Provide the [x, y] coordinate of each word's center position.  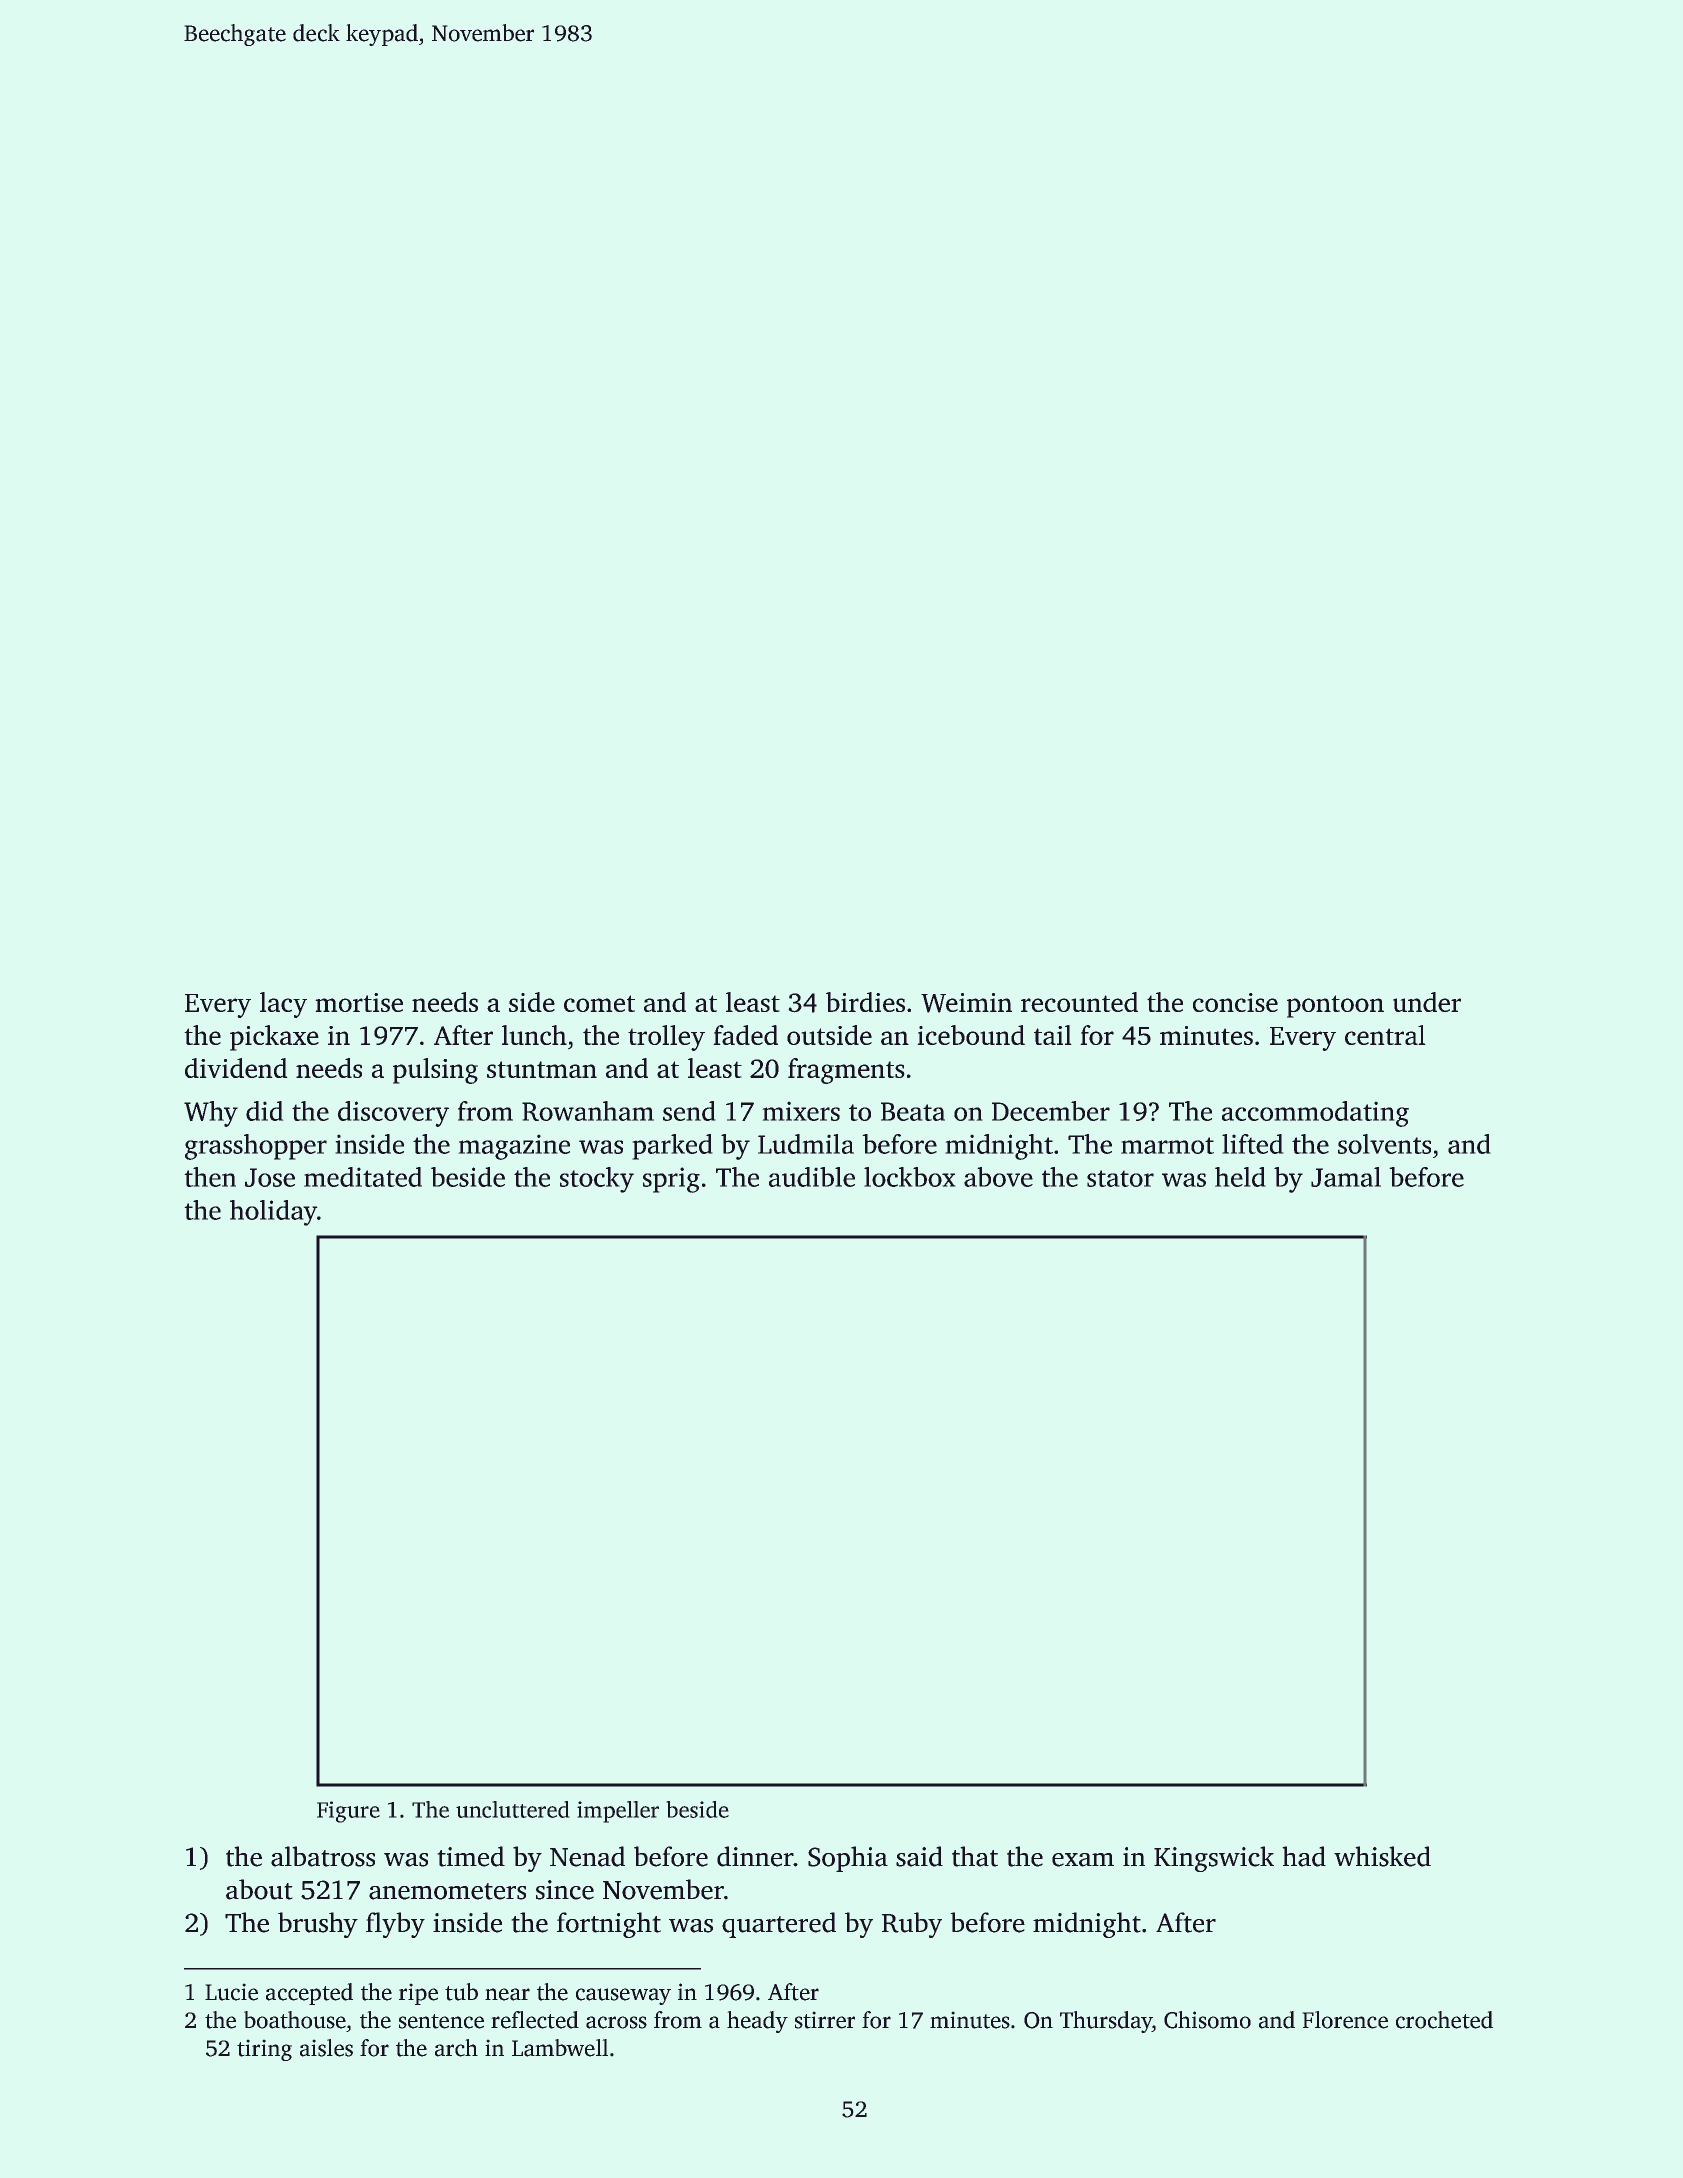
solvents [1384, 1144]
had [1304, 1856]
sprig [671, 1180]
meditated [363, 1177]
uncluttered [512, 1809]
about [259, 1889]
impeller [618, 1812]
